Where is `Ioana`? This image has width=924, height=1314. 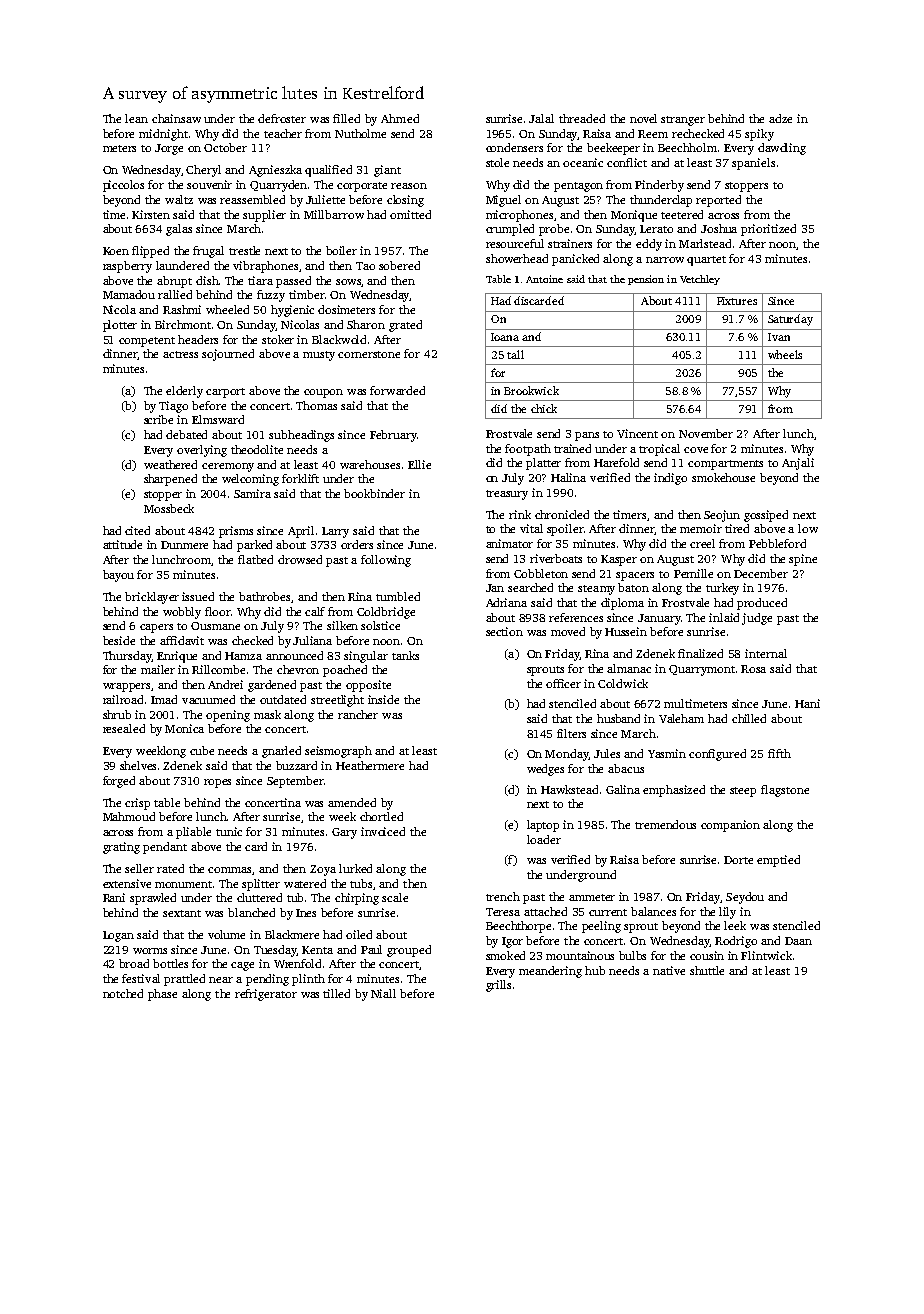 Ioana is located at coordinates (505, 337).
